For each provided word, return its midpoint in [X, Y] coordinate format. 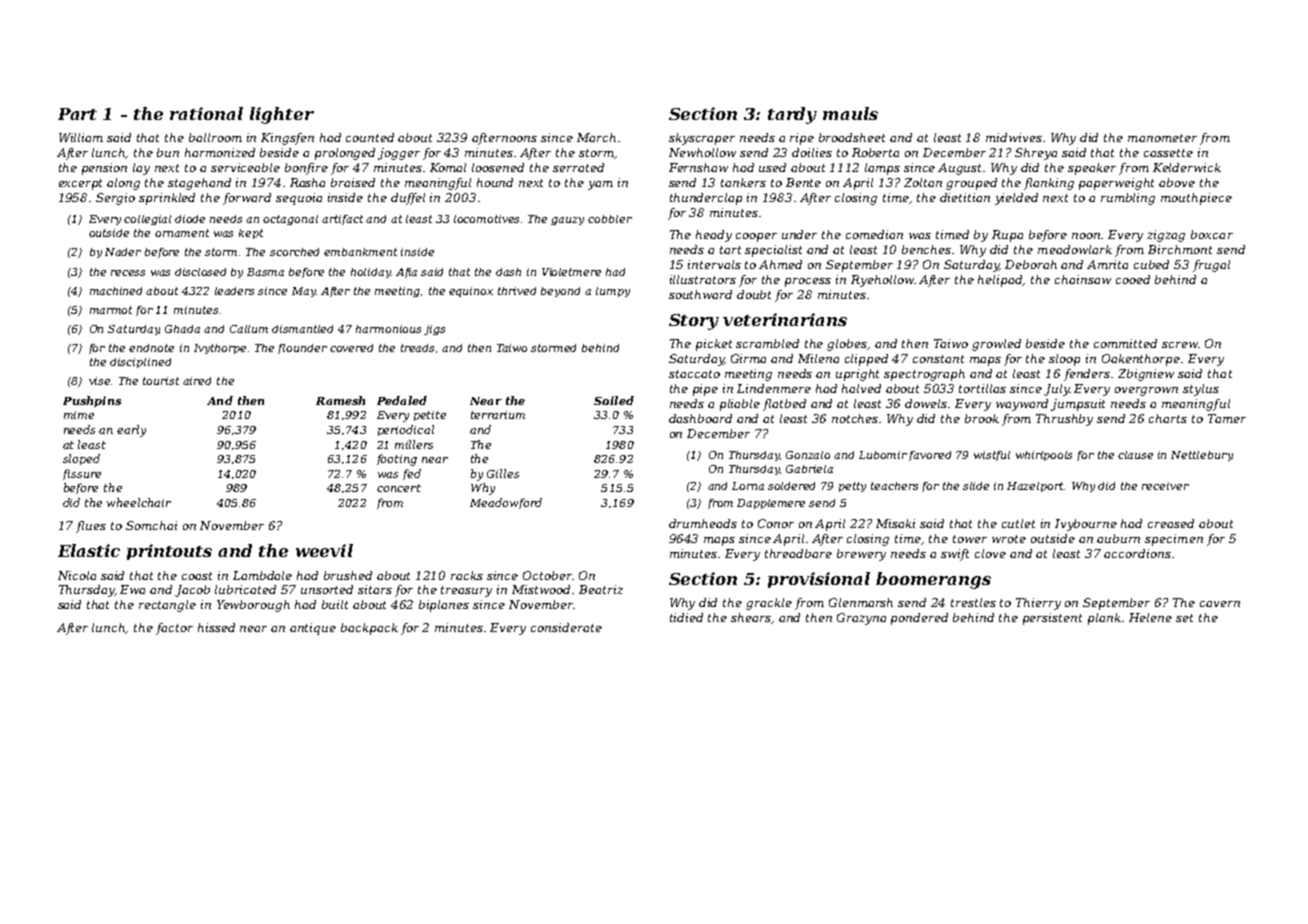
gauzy [567, 221]
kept [251, 234]
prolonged [345, 154]
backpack [369, 629]
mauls [850, 113]
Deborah [1031, 264]
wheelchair [139, 502]
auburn [1118, 538]
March [596, 137]
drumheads [703, 523]
